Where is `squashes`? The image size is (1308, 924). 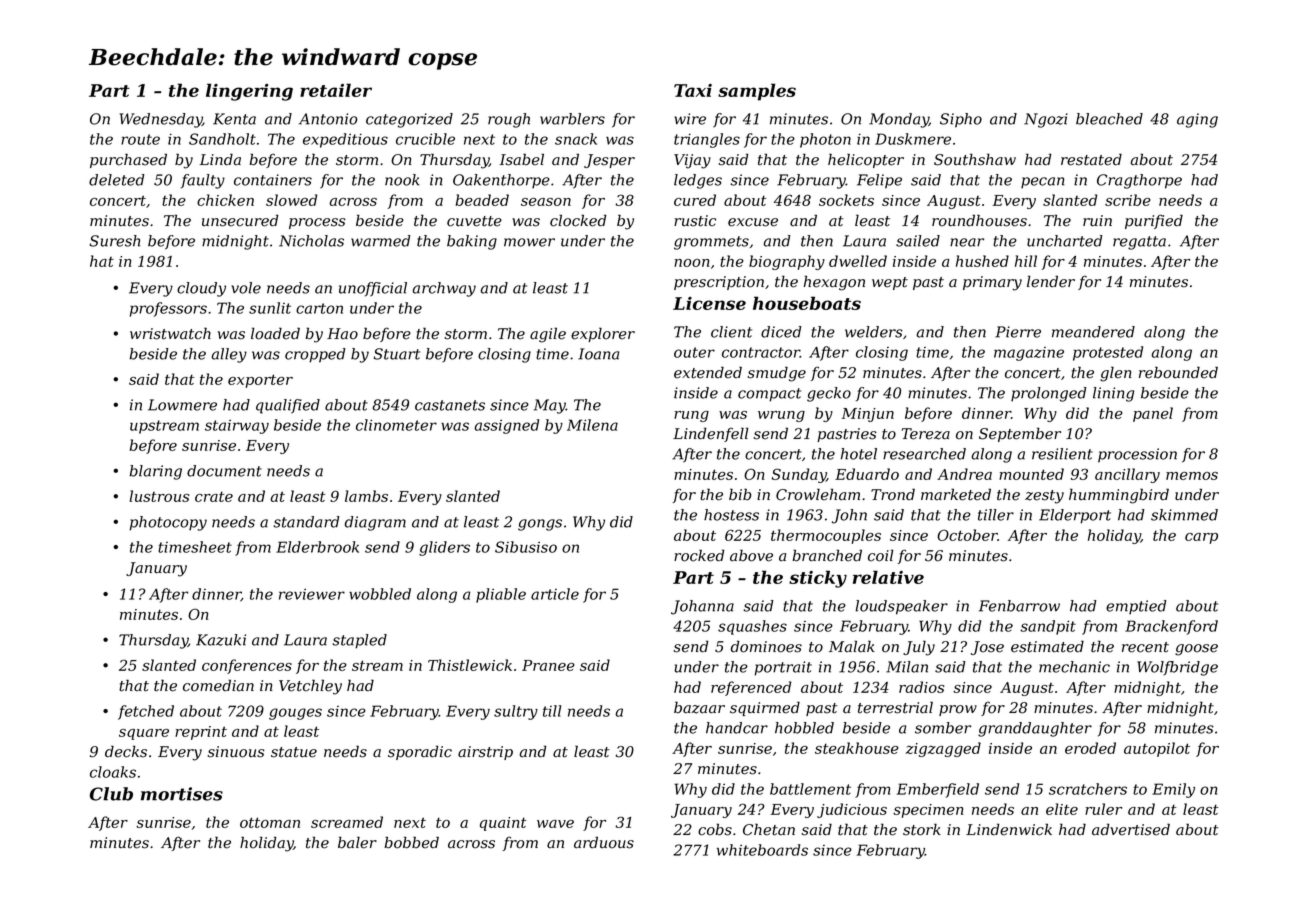
squashes is located at coordinates (752, 627).
